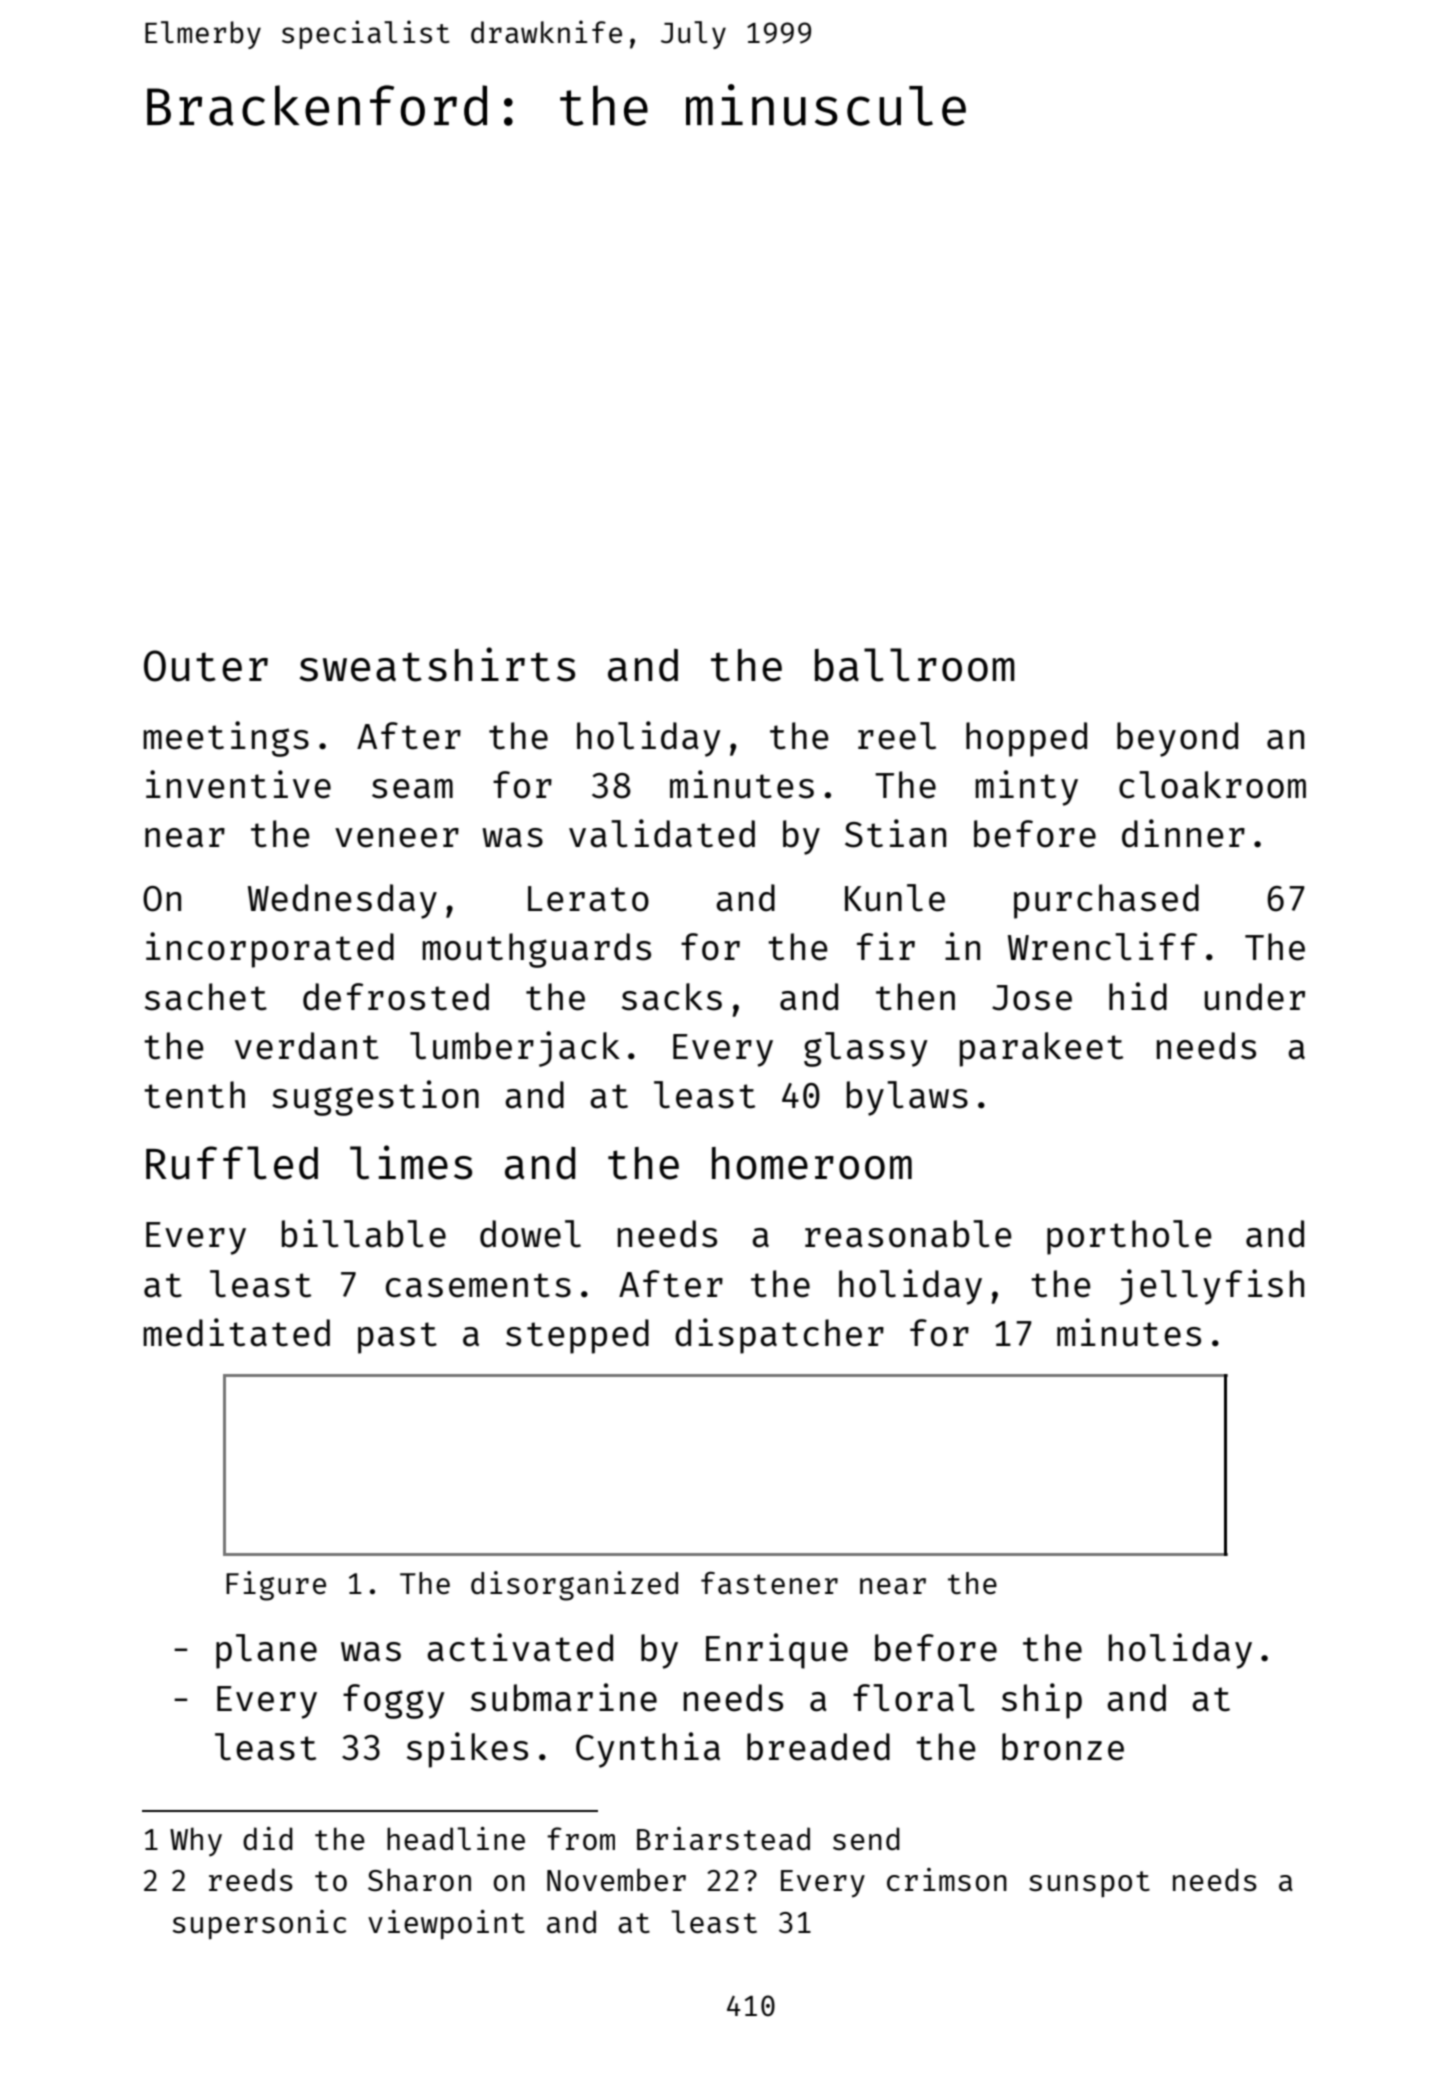 The width and height of the image is (1450, 2100). Describe the element at coordinates (1255, 997) in the image. I see `under` at that location.
